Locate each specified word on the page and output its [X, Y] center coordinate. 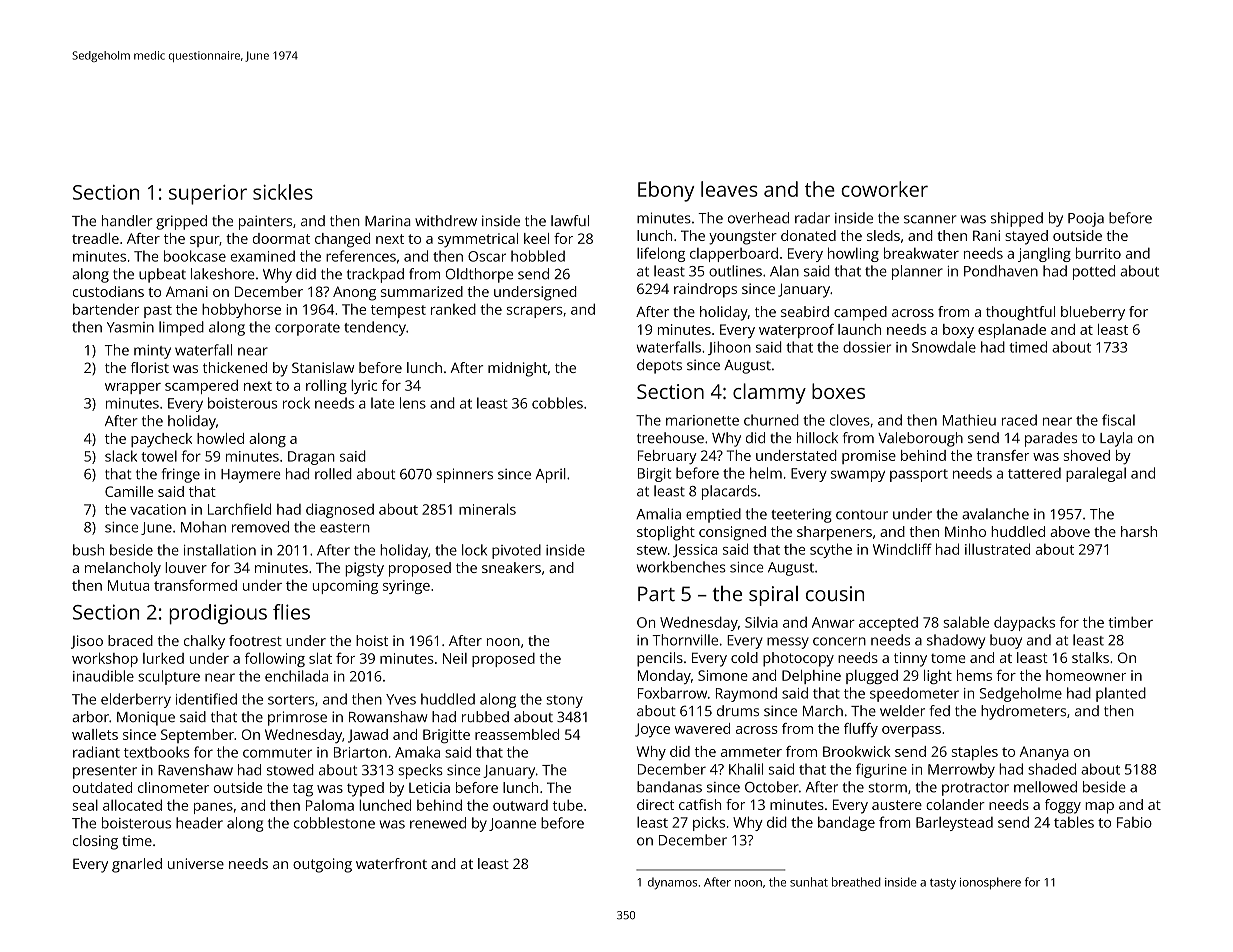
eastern [345, 528]
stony [564, 701]
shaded [1052, 769]
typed [365, 789]
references [361, 256]
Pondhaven [1001, 271]
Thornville [685, 640]
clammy [769, 393]
